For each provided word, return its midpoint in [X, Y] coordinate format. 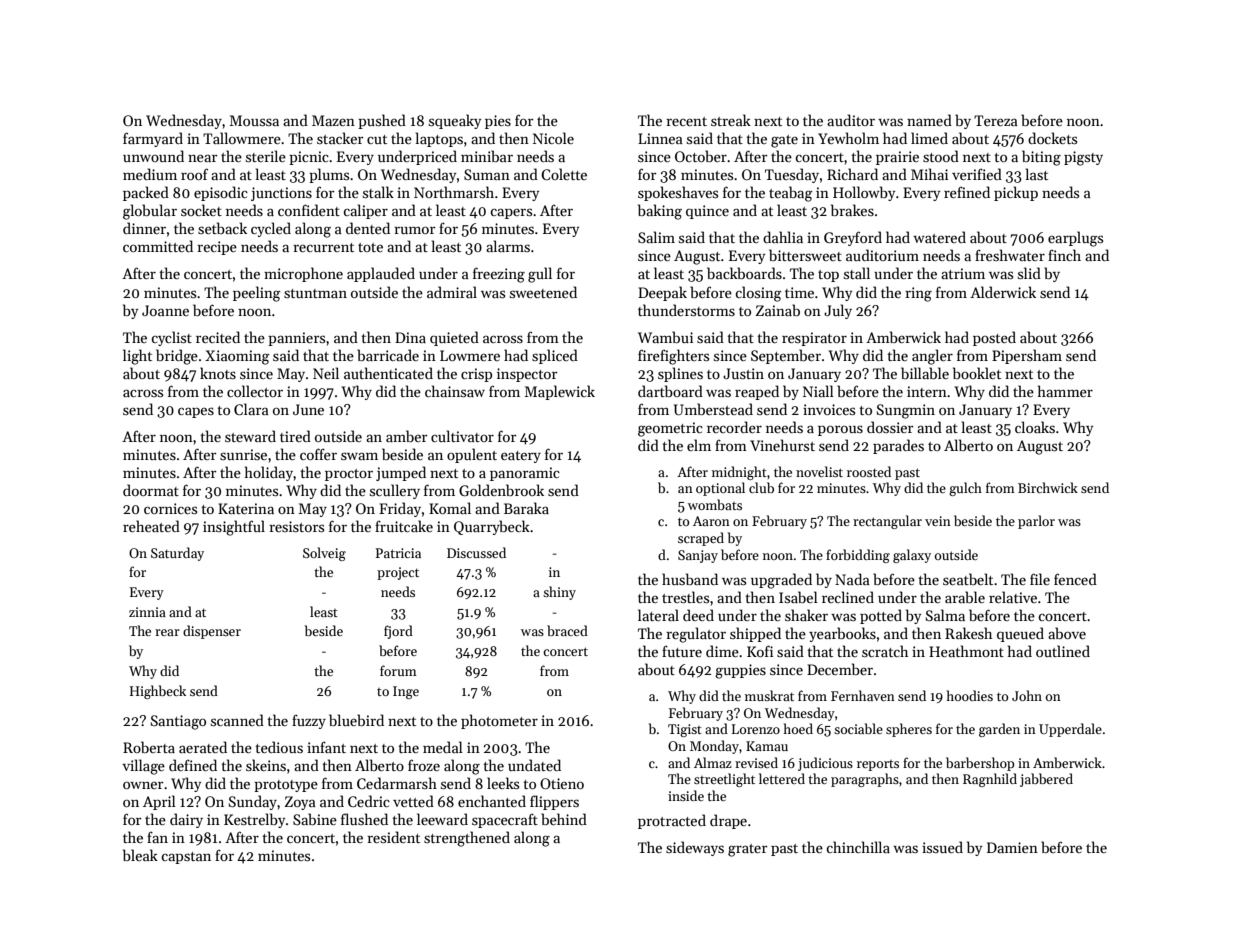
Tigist [685, 730]
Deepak [662, 293]
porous [840, 430]
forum [398, 670]
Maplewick [560, 392]
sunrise [243, 454]
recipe [217, 248]
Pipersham [1027, 356]
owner [143, 785]
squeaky [455, 121]
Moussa [254, 120]
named [929, 120]
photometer [499, 721]
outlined [1063, 651]
